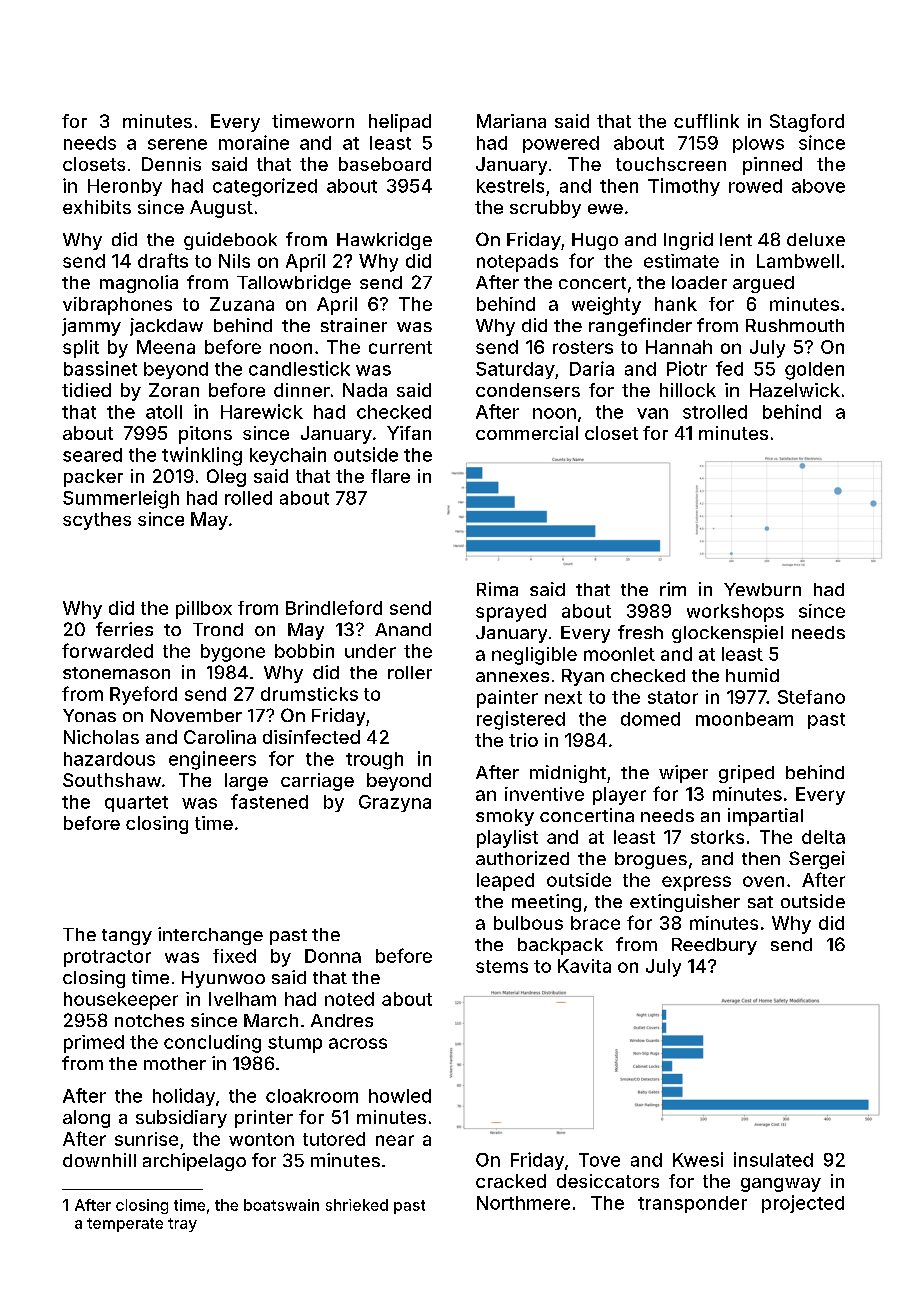  I want to click on Southshaw, so click(112, 780).
